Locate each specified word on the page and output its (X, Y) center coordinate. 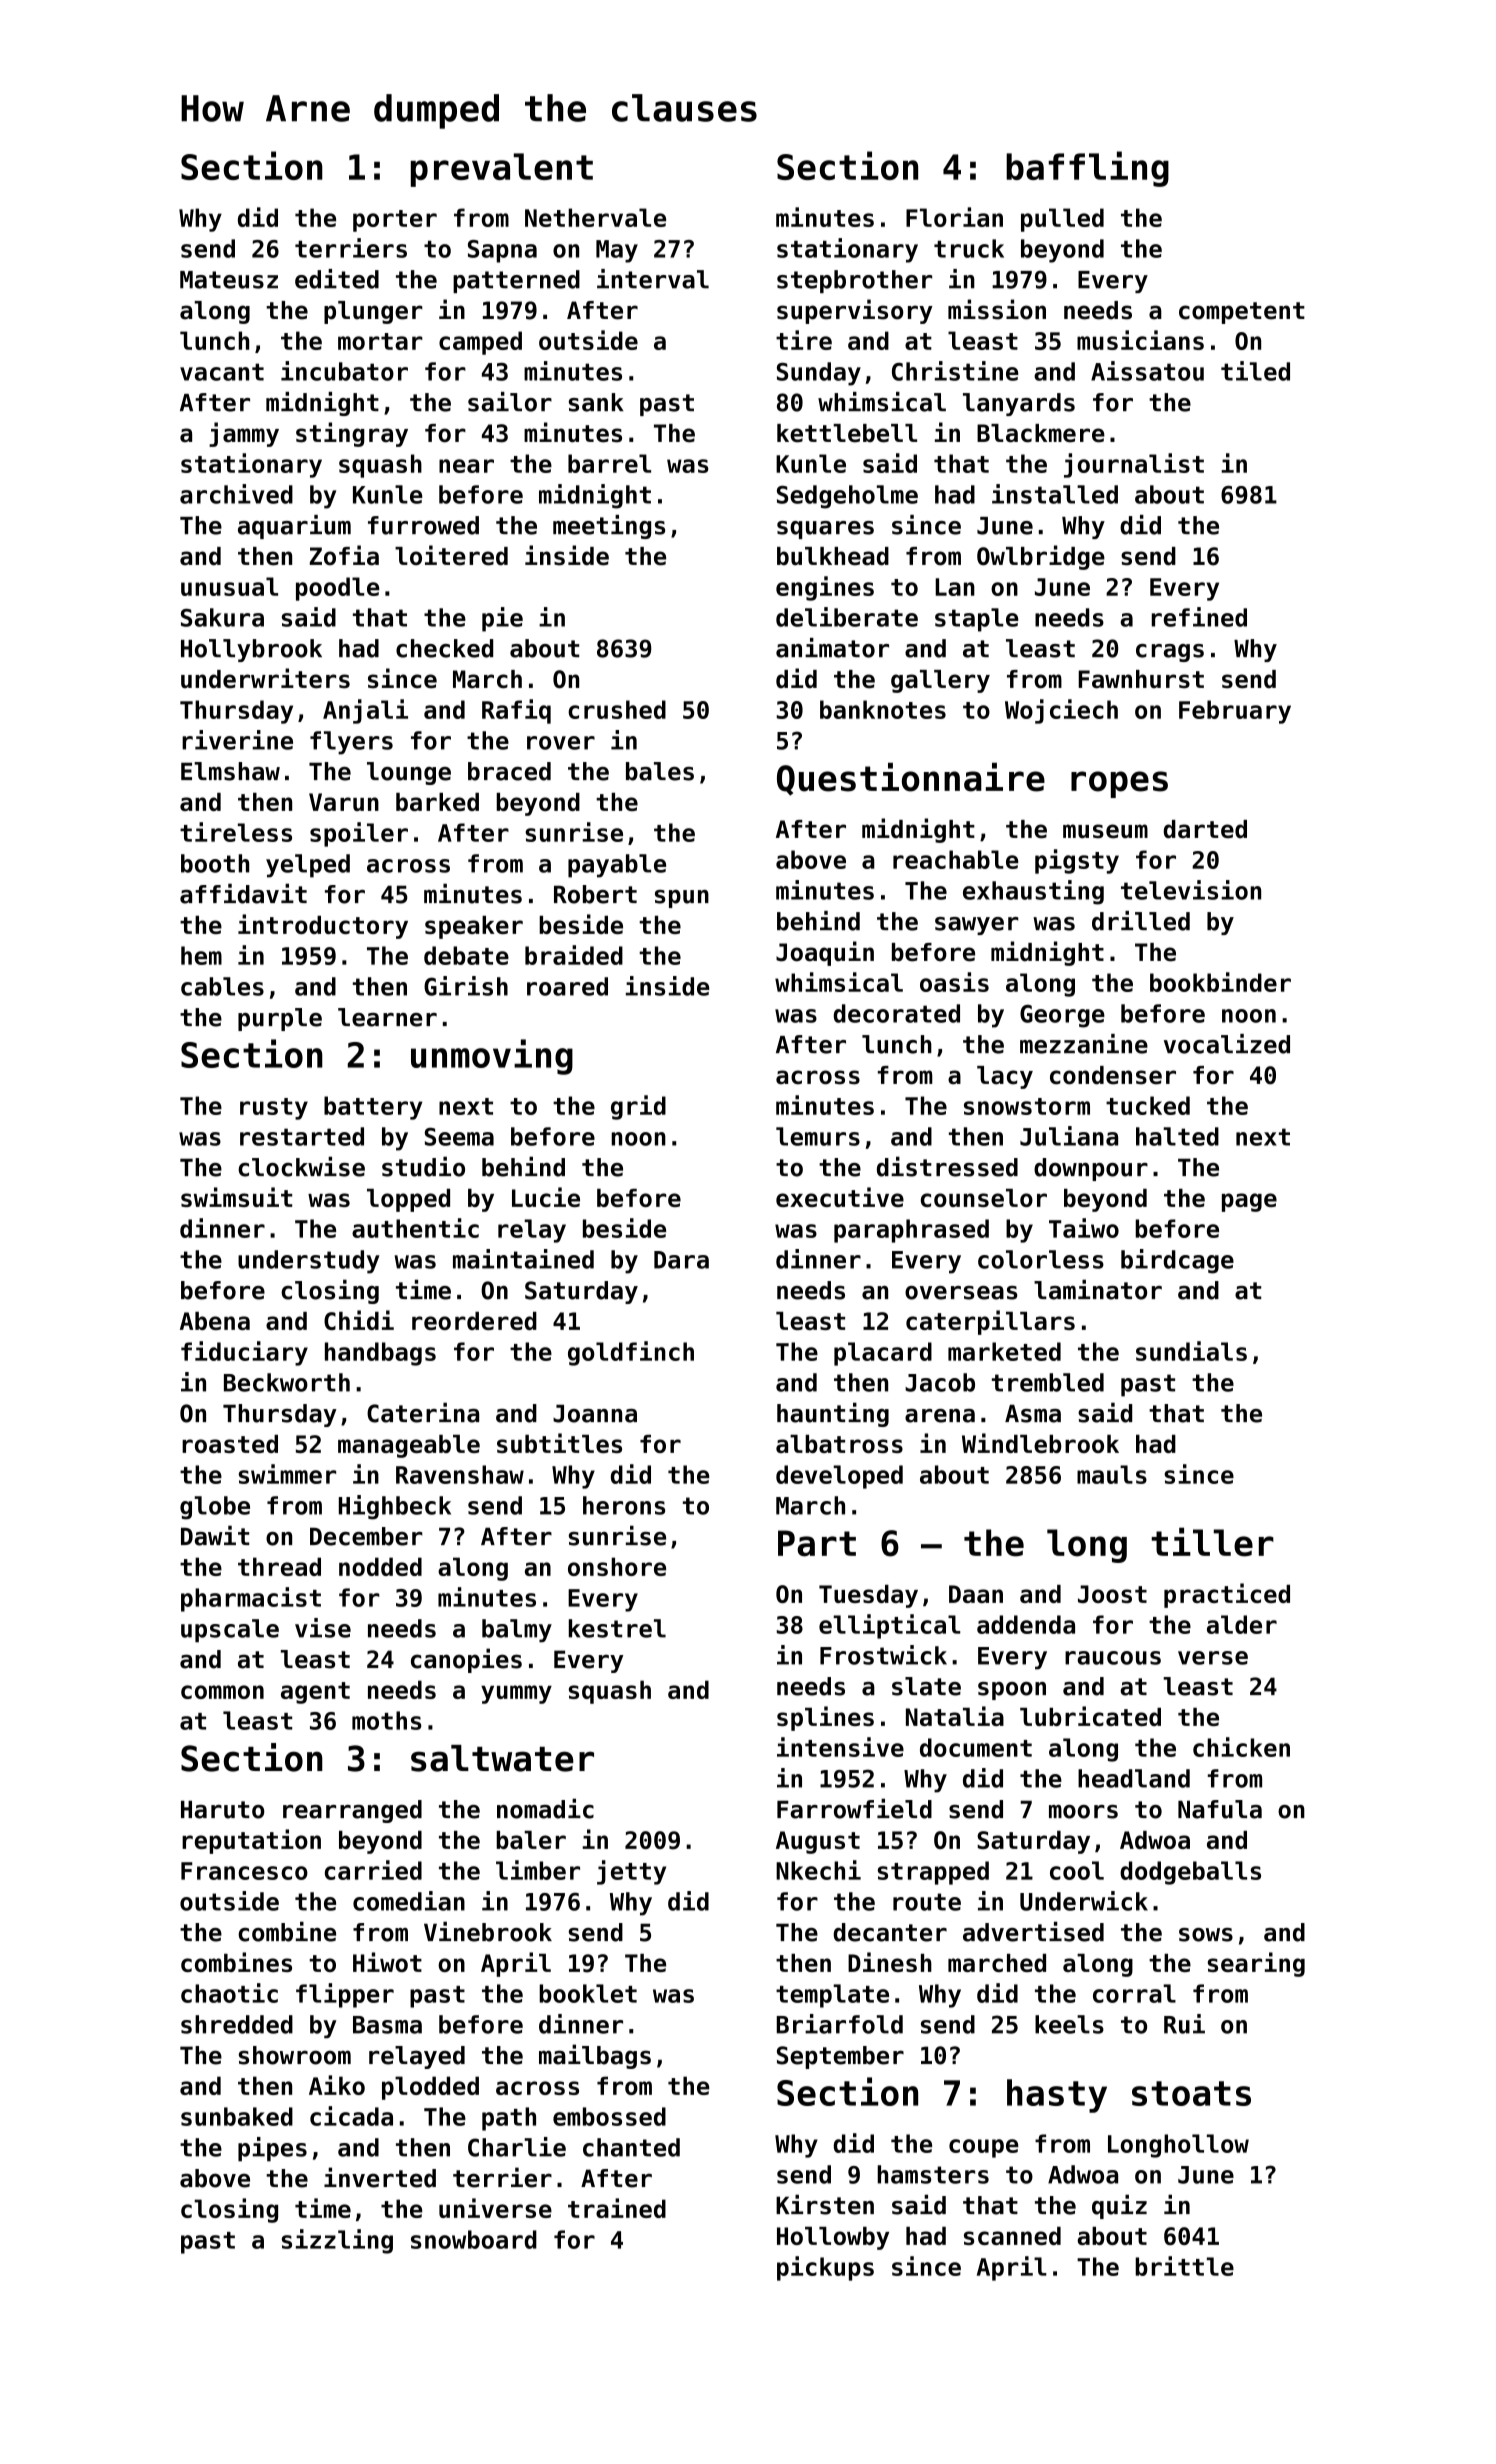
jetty (631, 1872)
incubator (344, 371)
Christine (955, 371)
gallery (940, 681)
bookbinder (1220, 982)
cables (222, 986)
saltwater (502, 1758)
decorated (896, 1013)
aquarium (294, 527)
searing (1256, 1964)
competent (1242, 313)
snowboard (474, 2239)
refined (1199, 617)
